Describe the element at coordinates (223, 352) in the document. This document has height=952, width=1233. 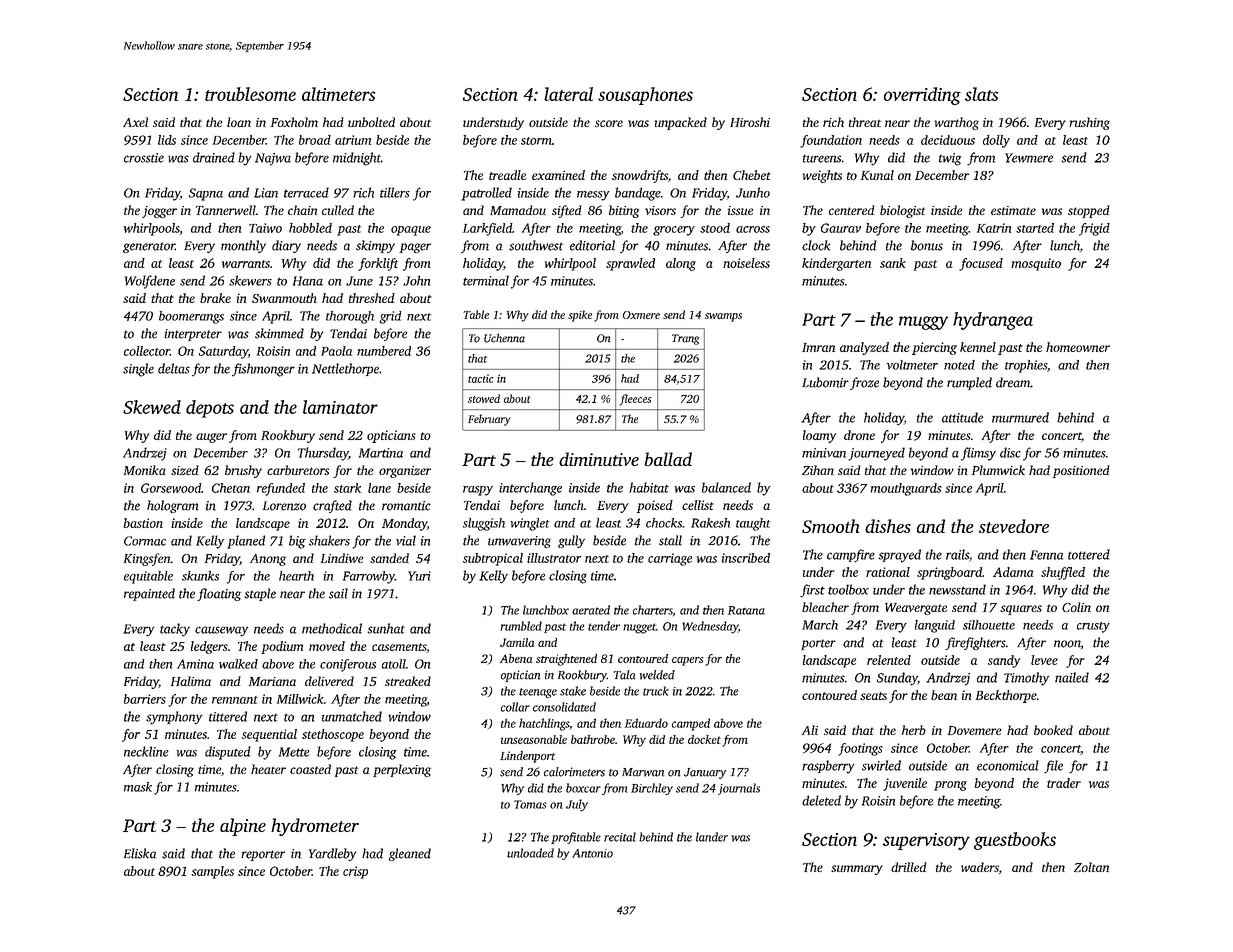
I see `Saturday` at that location.
